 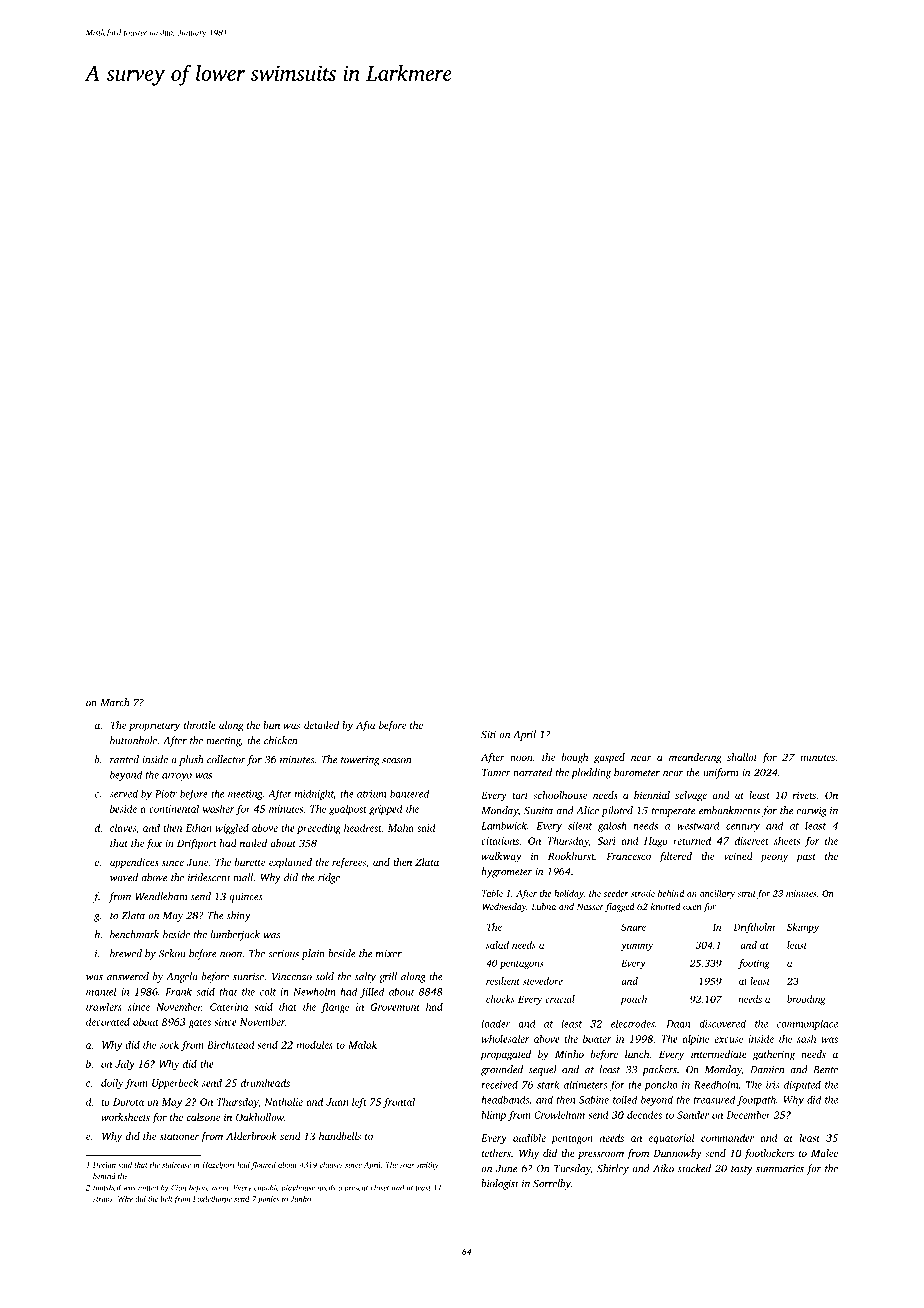 What do you see at coordinates (114, 702) in the page?
I see `March` at bounding box center [114, 702].
